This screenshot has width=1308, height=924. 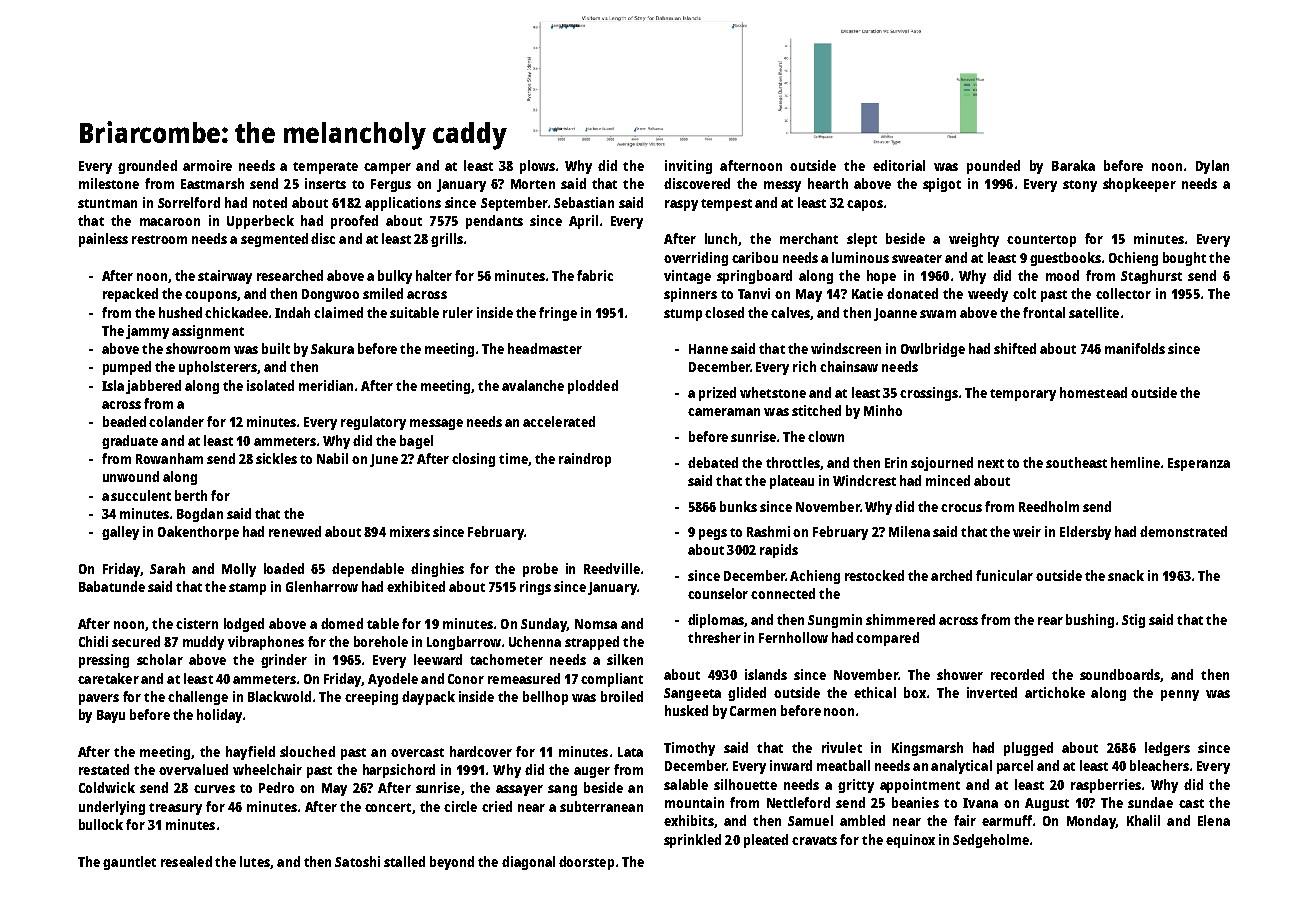 I want to click on Esperanza, so click(x=1199, y=464).
